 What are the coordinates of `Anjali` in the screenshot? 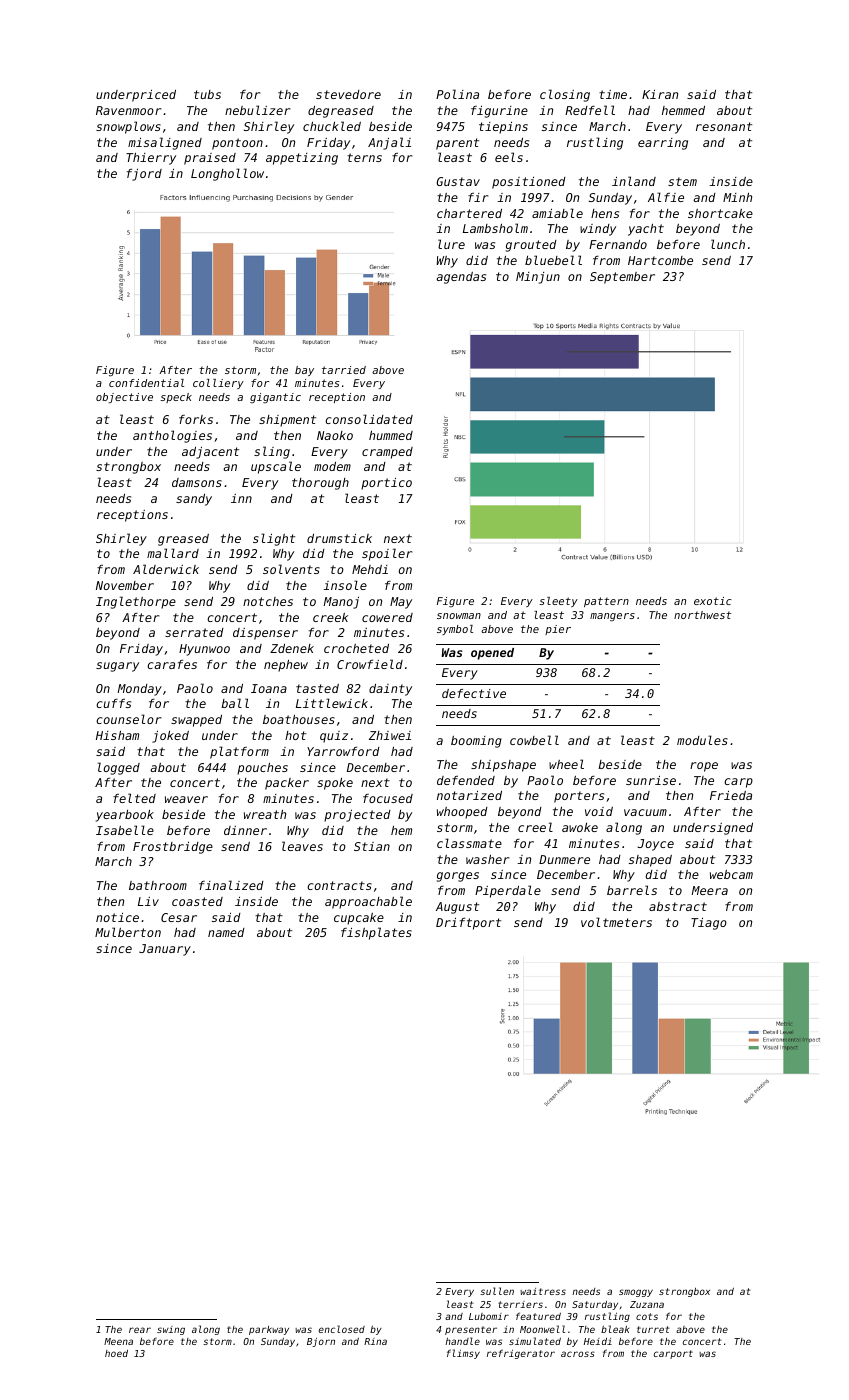 It's located at (389, 143).
